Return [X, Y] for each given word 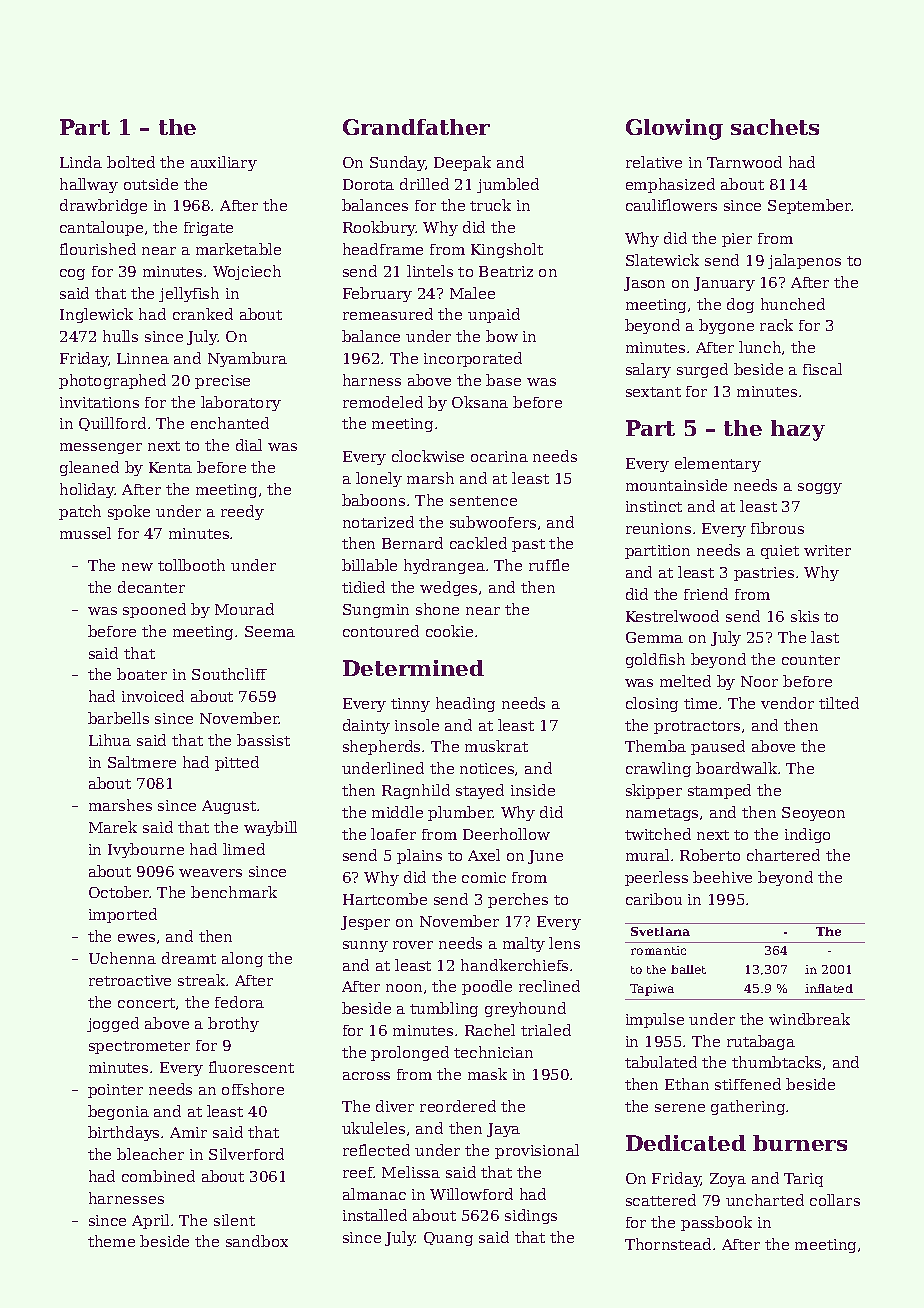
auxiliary [224, 163]
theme [111, 1241]
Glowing [674, 129]
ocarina [499, 456]
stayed [480, 791]
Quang [448, 1239]
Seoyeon [813, 814]
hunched [793, 304]
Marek [113, 827]
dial [249, 445]
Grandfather [416, 127]
